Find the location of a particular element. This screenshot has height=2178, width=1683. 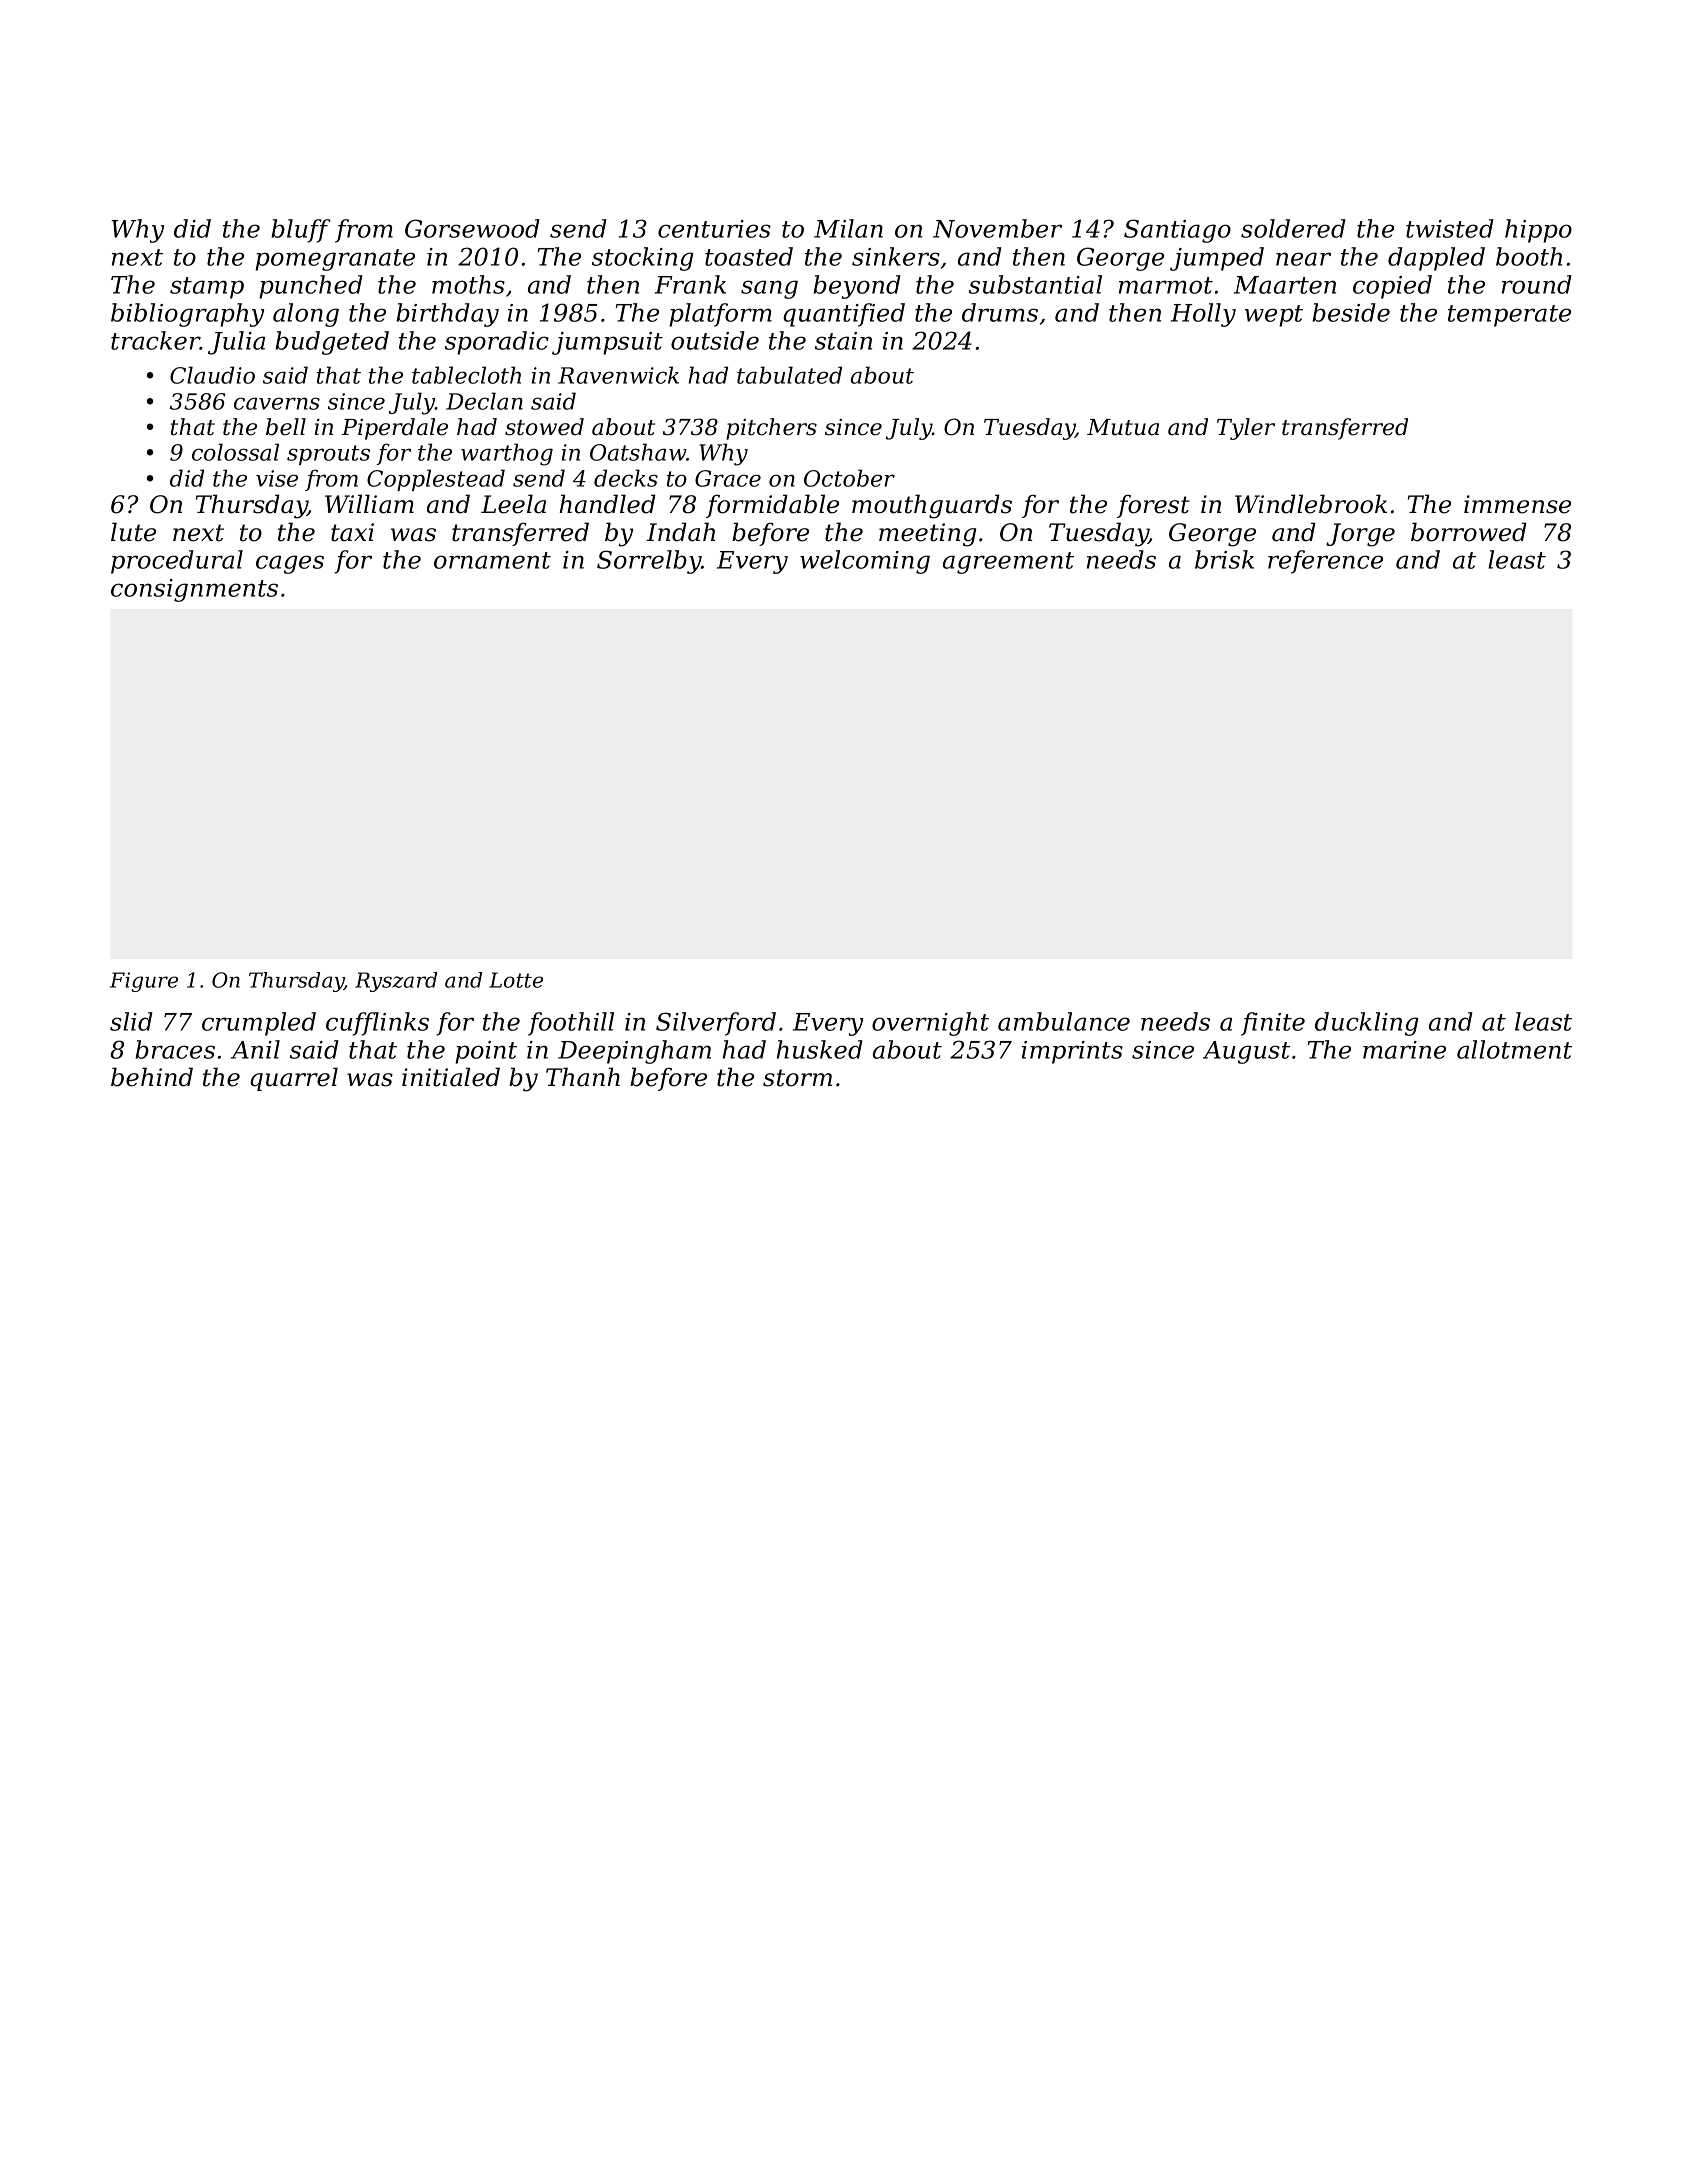

consignments is located at coordinates (194, 590).
